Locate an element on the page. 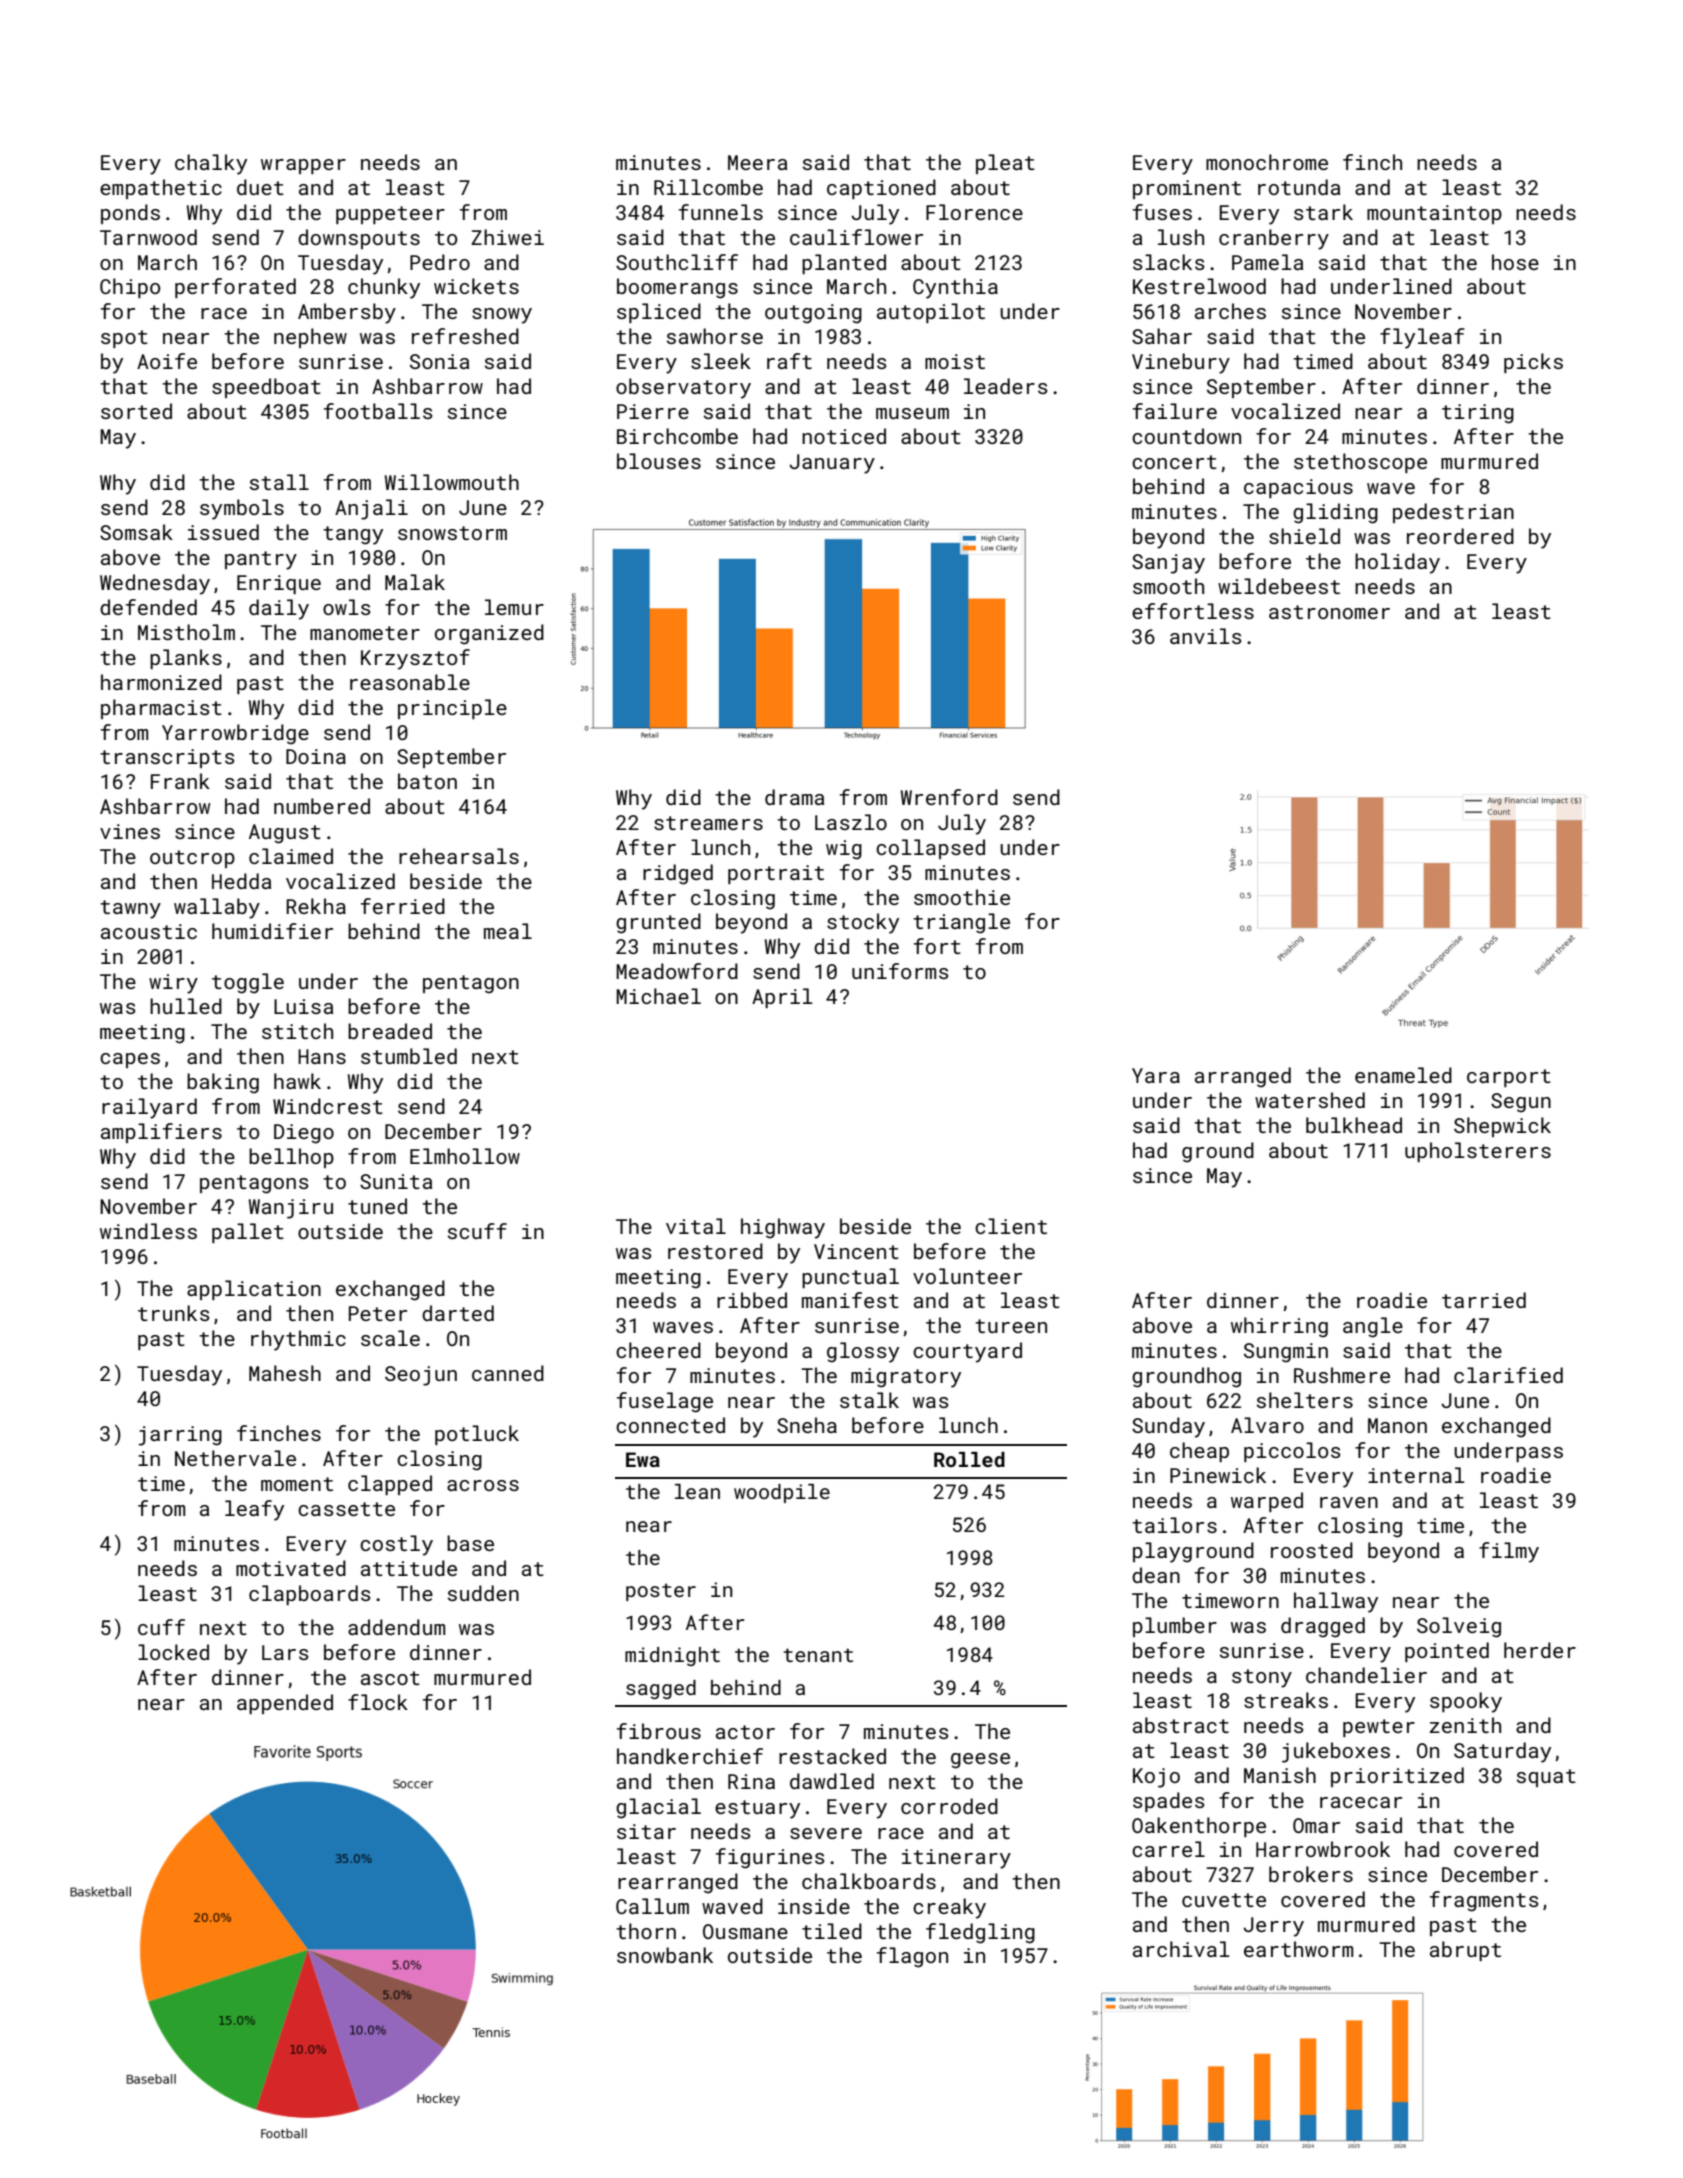 Image resolution: width=1683 pixels, height=2178 pixels. tenant is located at coordinates (818, 1655).
